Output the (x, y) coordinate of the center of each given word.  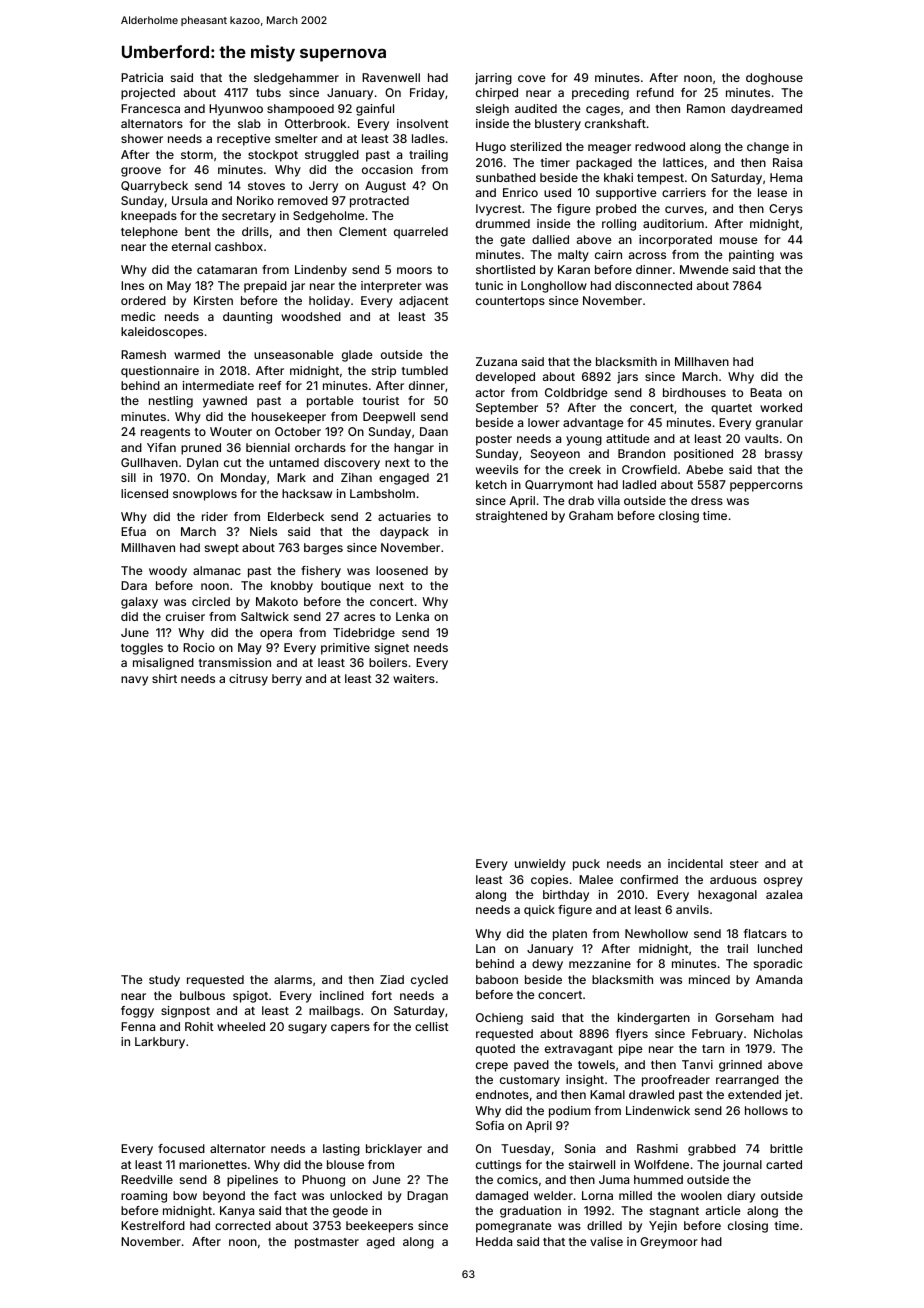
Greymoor (669, 1243)
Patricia (142, 77)
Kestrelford (153, 1225)
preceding (600, 94)
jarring (493, 79)
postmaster (327, 1243)
